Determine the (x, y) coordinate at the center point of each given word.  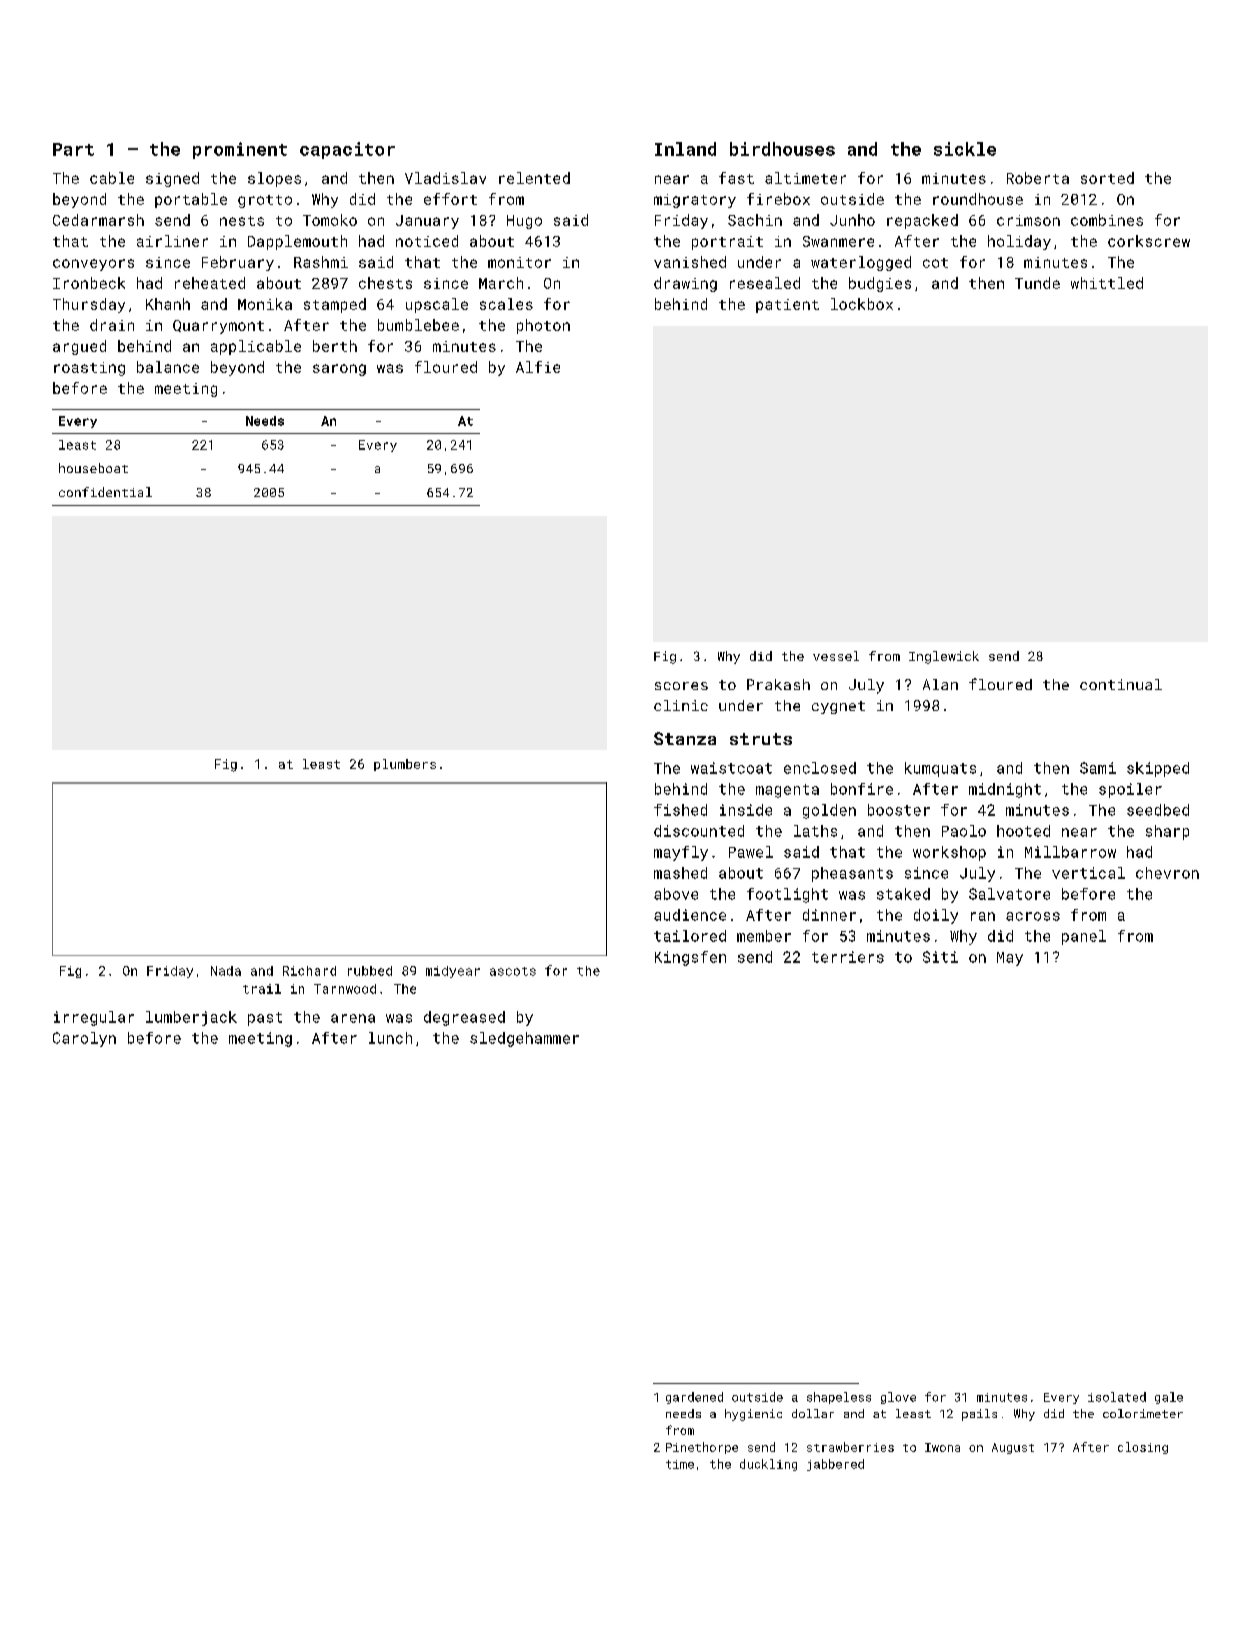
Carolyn (84, 1039)
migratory (695, 201)
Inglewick (944, 657)
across (1033, 916)
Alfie (538, 367)
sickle (965, 149)
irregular (94, 1018)
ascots (513, 971)
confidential (105, 492)
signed (172, 179)
